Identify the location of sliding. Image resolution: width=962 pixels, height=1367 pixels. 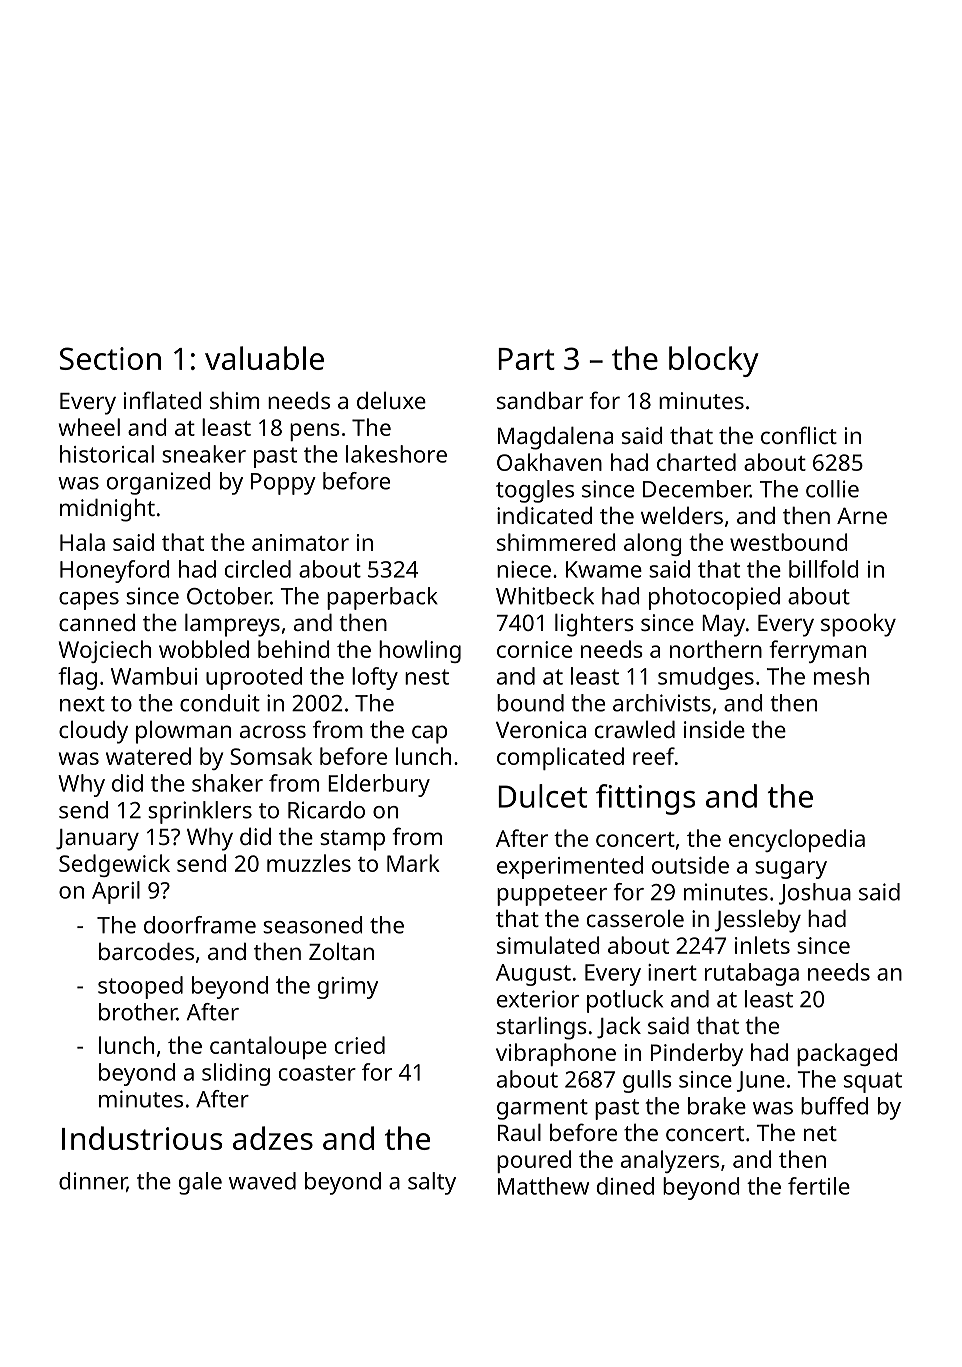
(236, 1074).
